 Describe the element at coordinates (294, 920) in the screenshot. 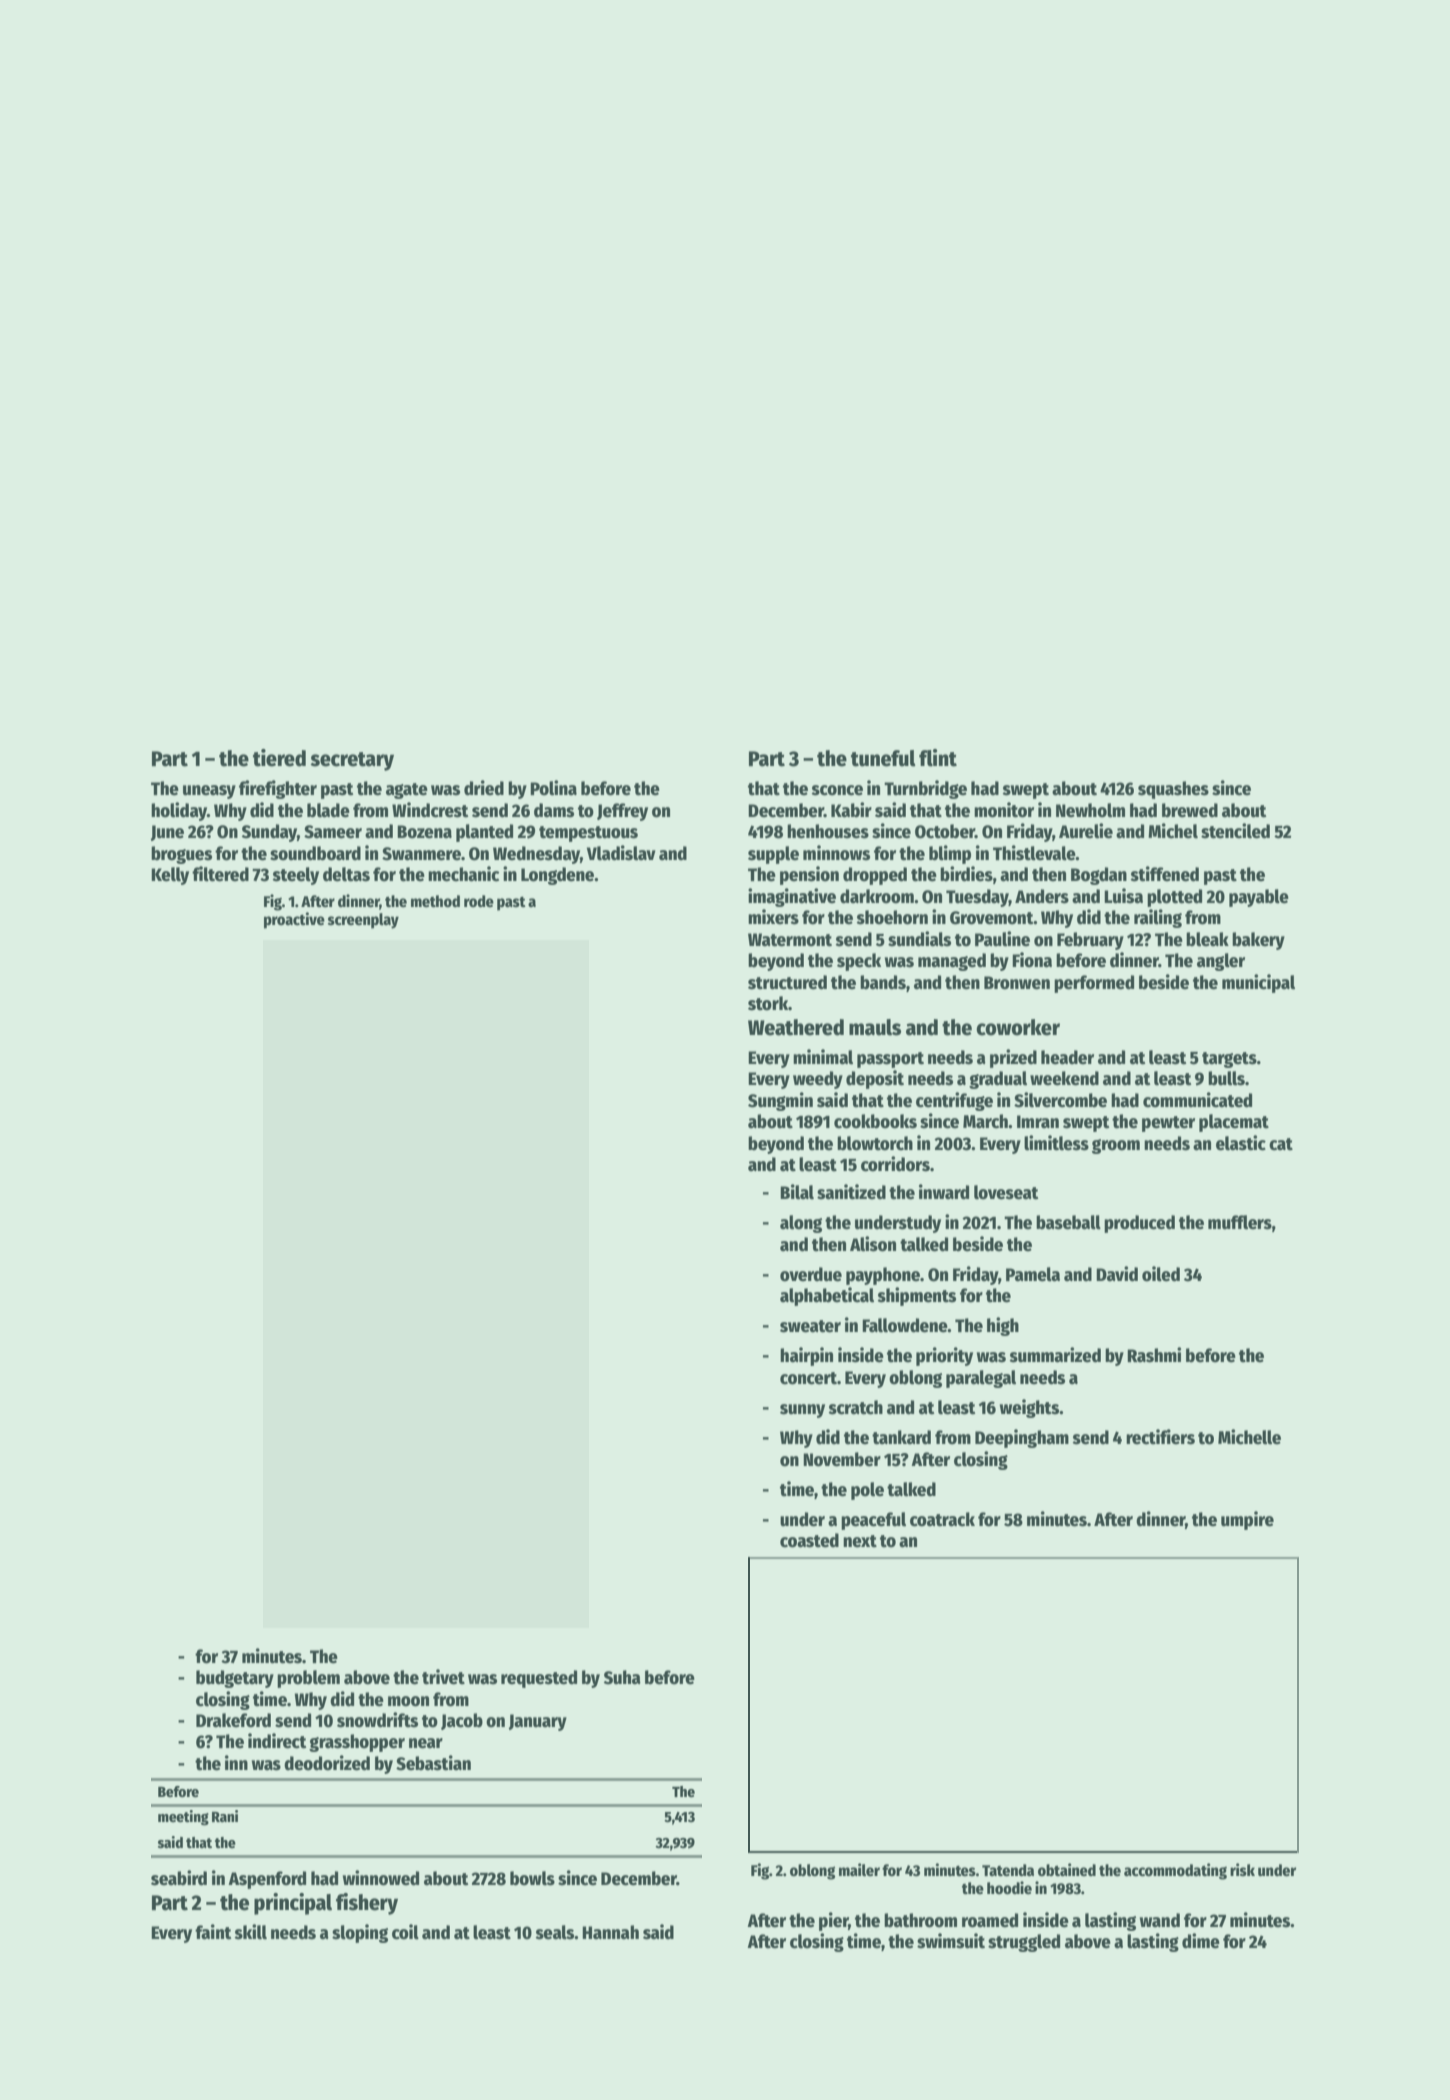

I see `proactive` at that location.
